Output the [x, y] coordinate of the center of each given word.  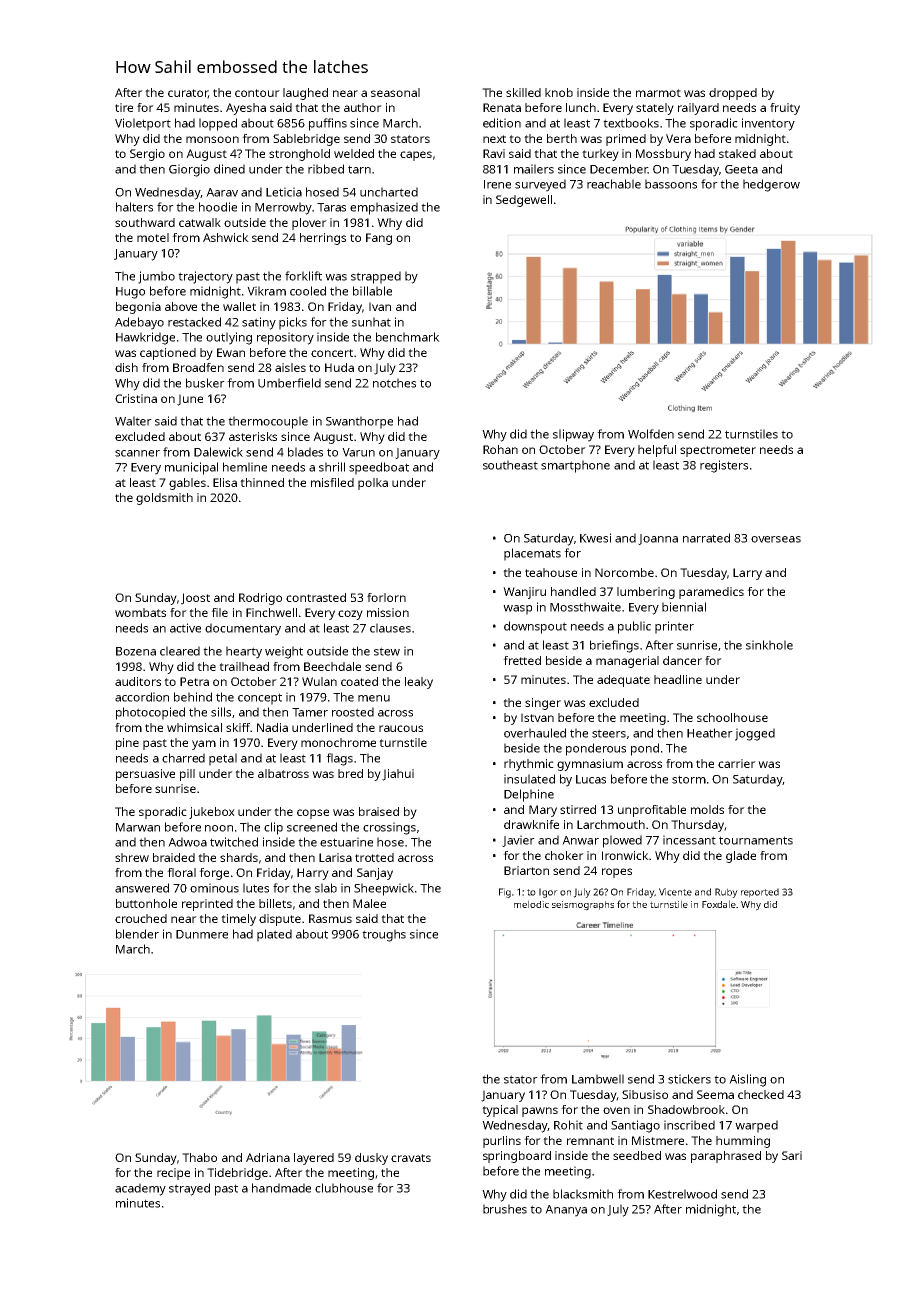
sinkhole [769, 645]
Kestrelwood [682, 1194]
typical [500, 1111]
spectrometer [718, 451]
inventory [768, 124]
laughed [305, 94]
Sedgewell [524, 201]
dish [126, 367]
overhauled [535, 733]
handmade [281, 1188]
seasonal [395, 92]
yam [204, 745]
